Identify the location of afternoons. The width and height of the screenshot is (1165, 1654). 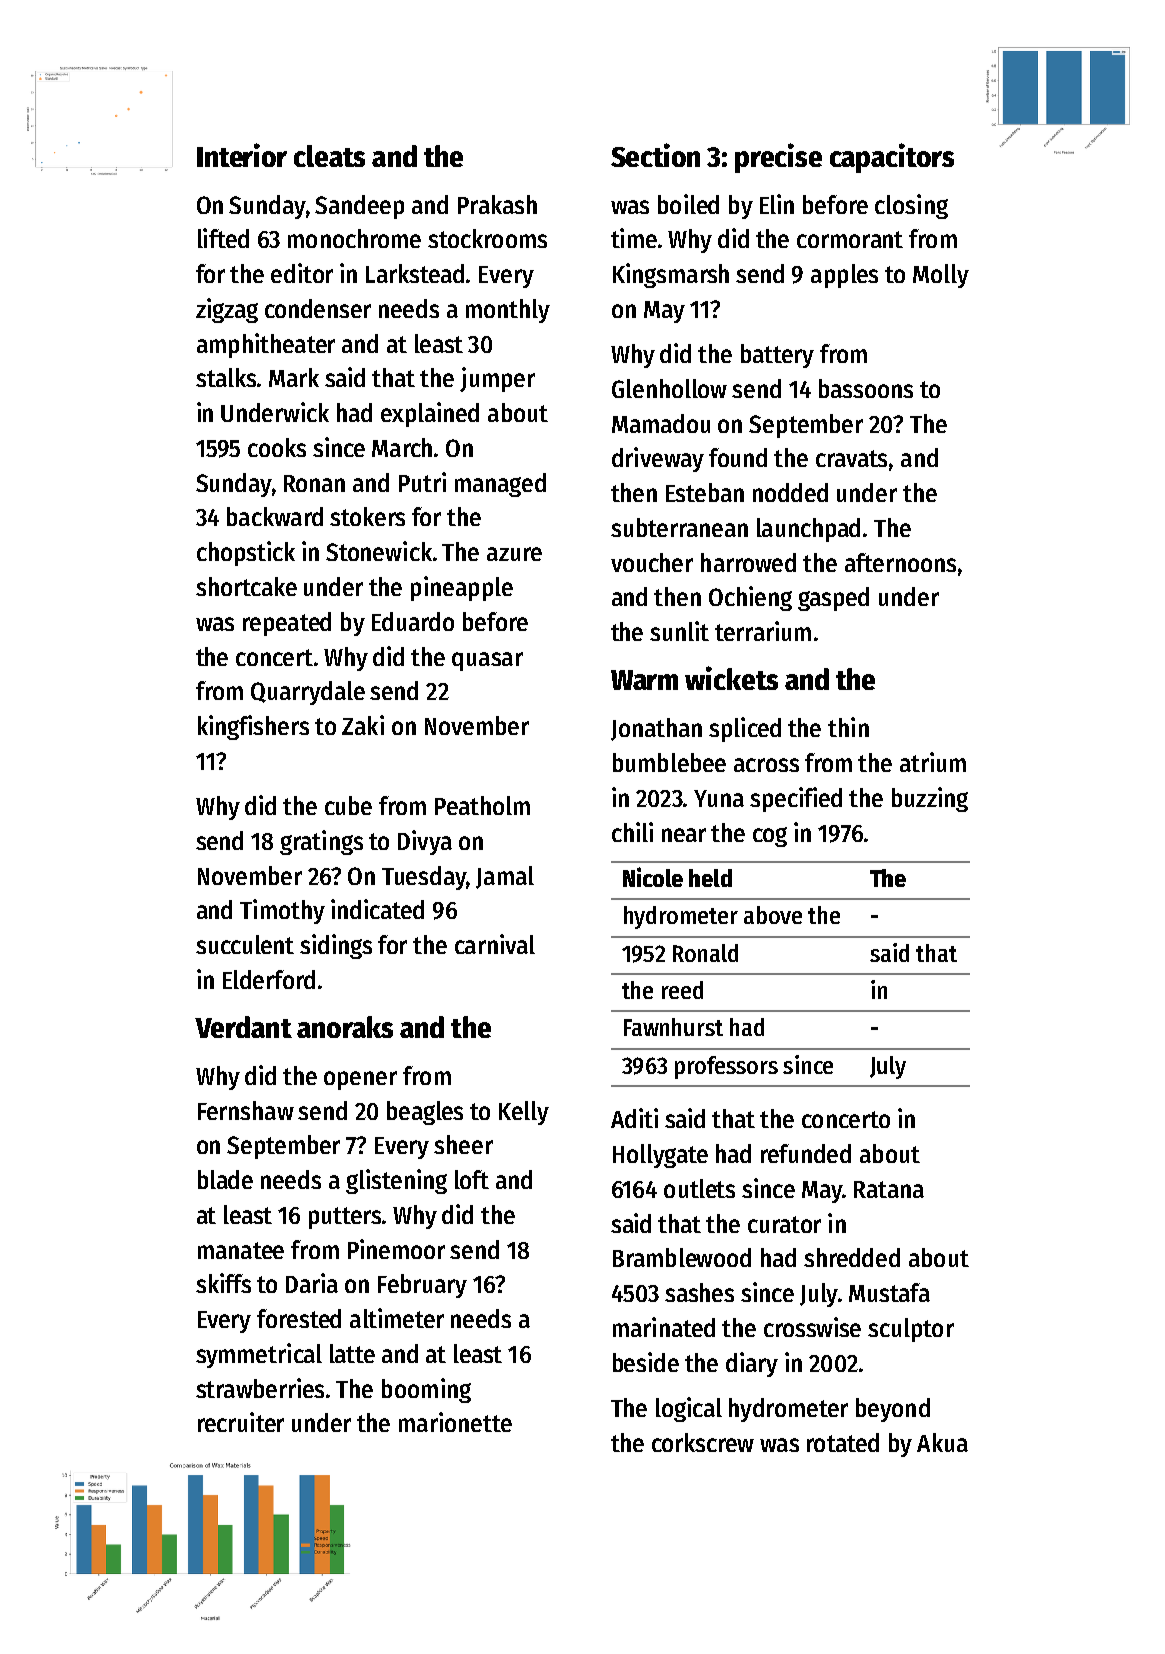
(900, 562).
